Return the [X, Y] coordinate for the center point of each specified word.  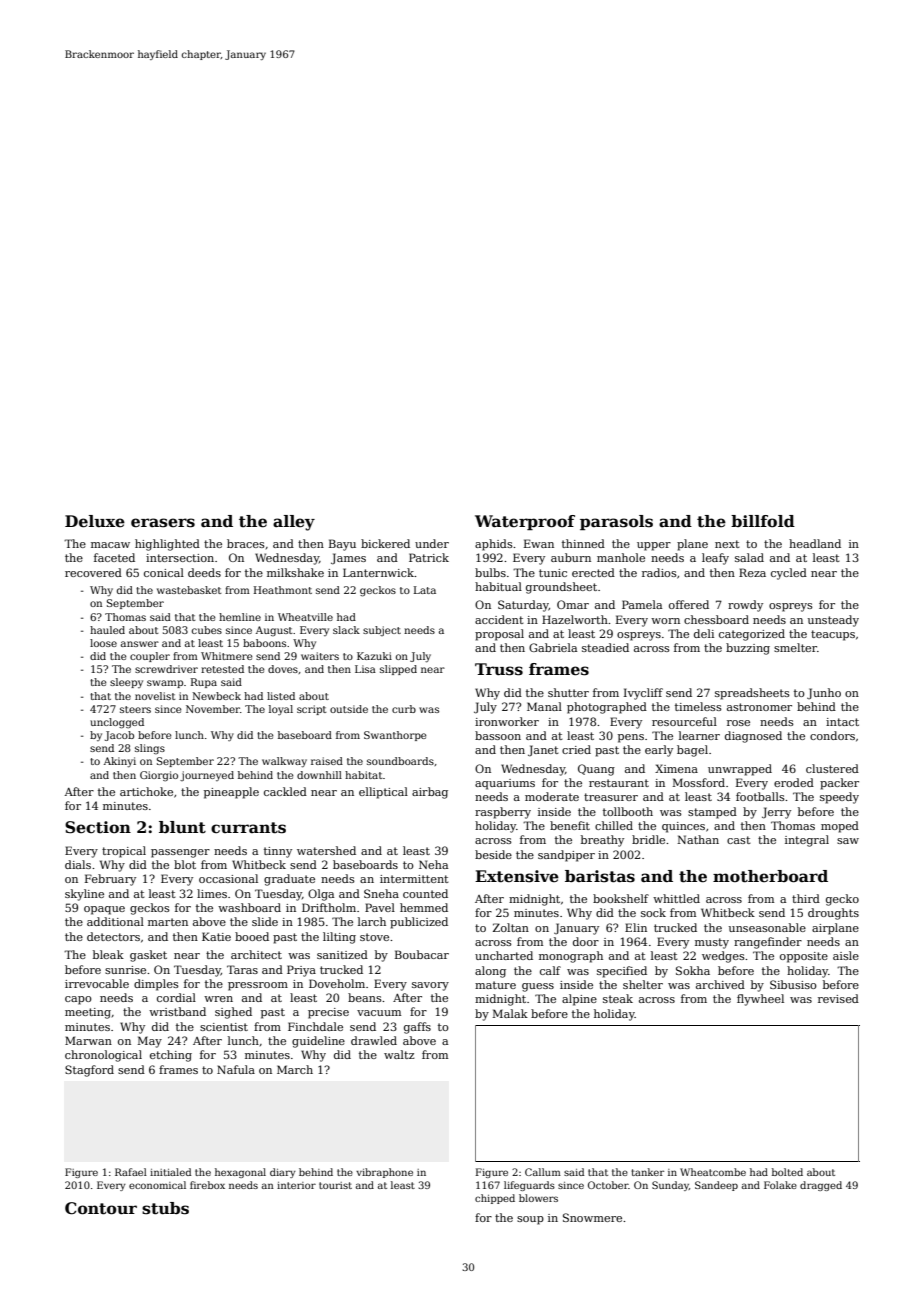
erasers [163, 523]
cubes [207, 630]
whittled [676, 898]
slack [346, 630]
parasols [616, 522]
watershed [326, 850]
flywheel [760, 1000]
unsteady [833, 621]
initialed [170, 1172]
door [586, 941]
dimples [156, 985]
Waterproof [525, 522]
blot [185, 864]
